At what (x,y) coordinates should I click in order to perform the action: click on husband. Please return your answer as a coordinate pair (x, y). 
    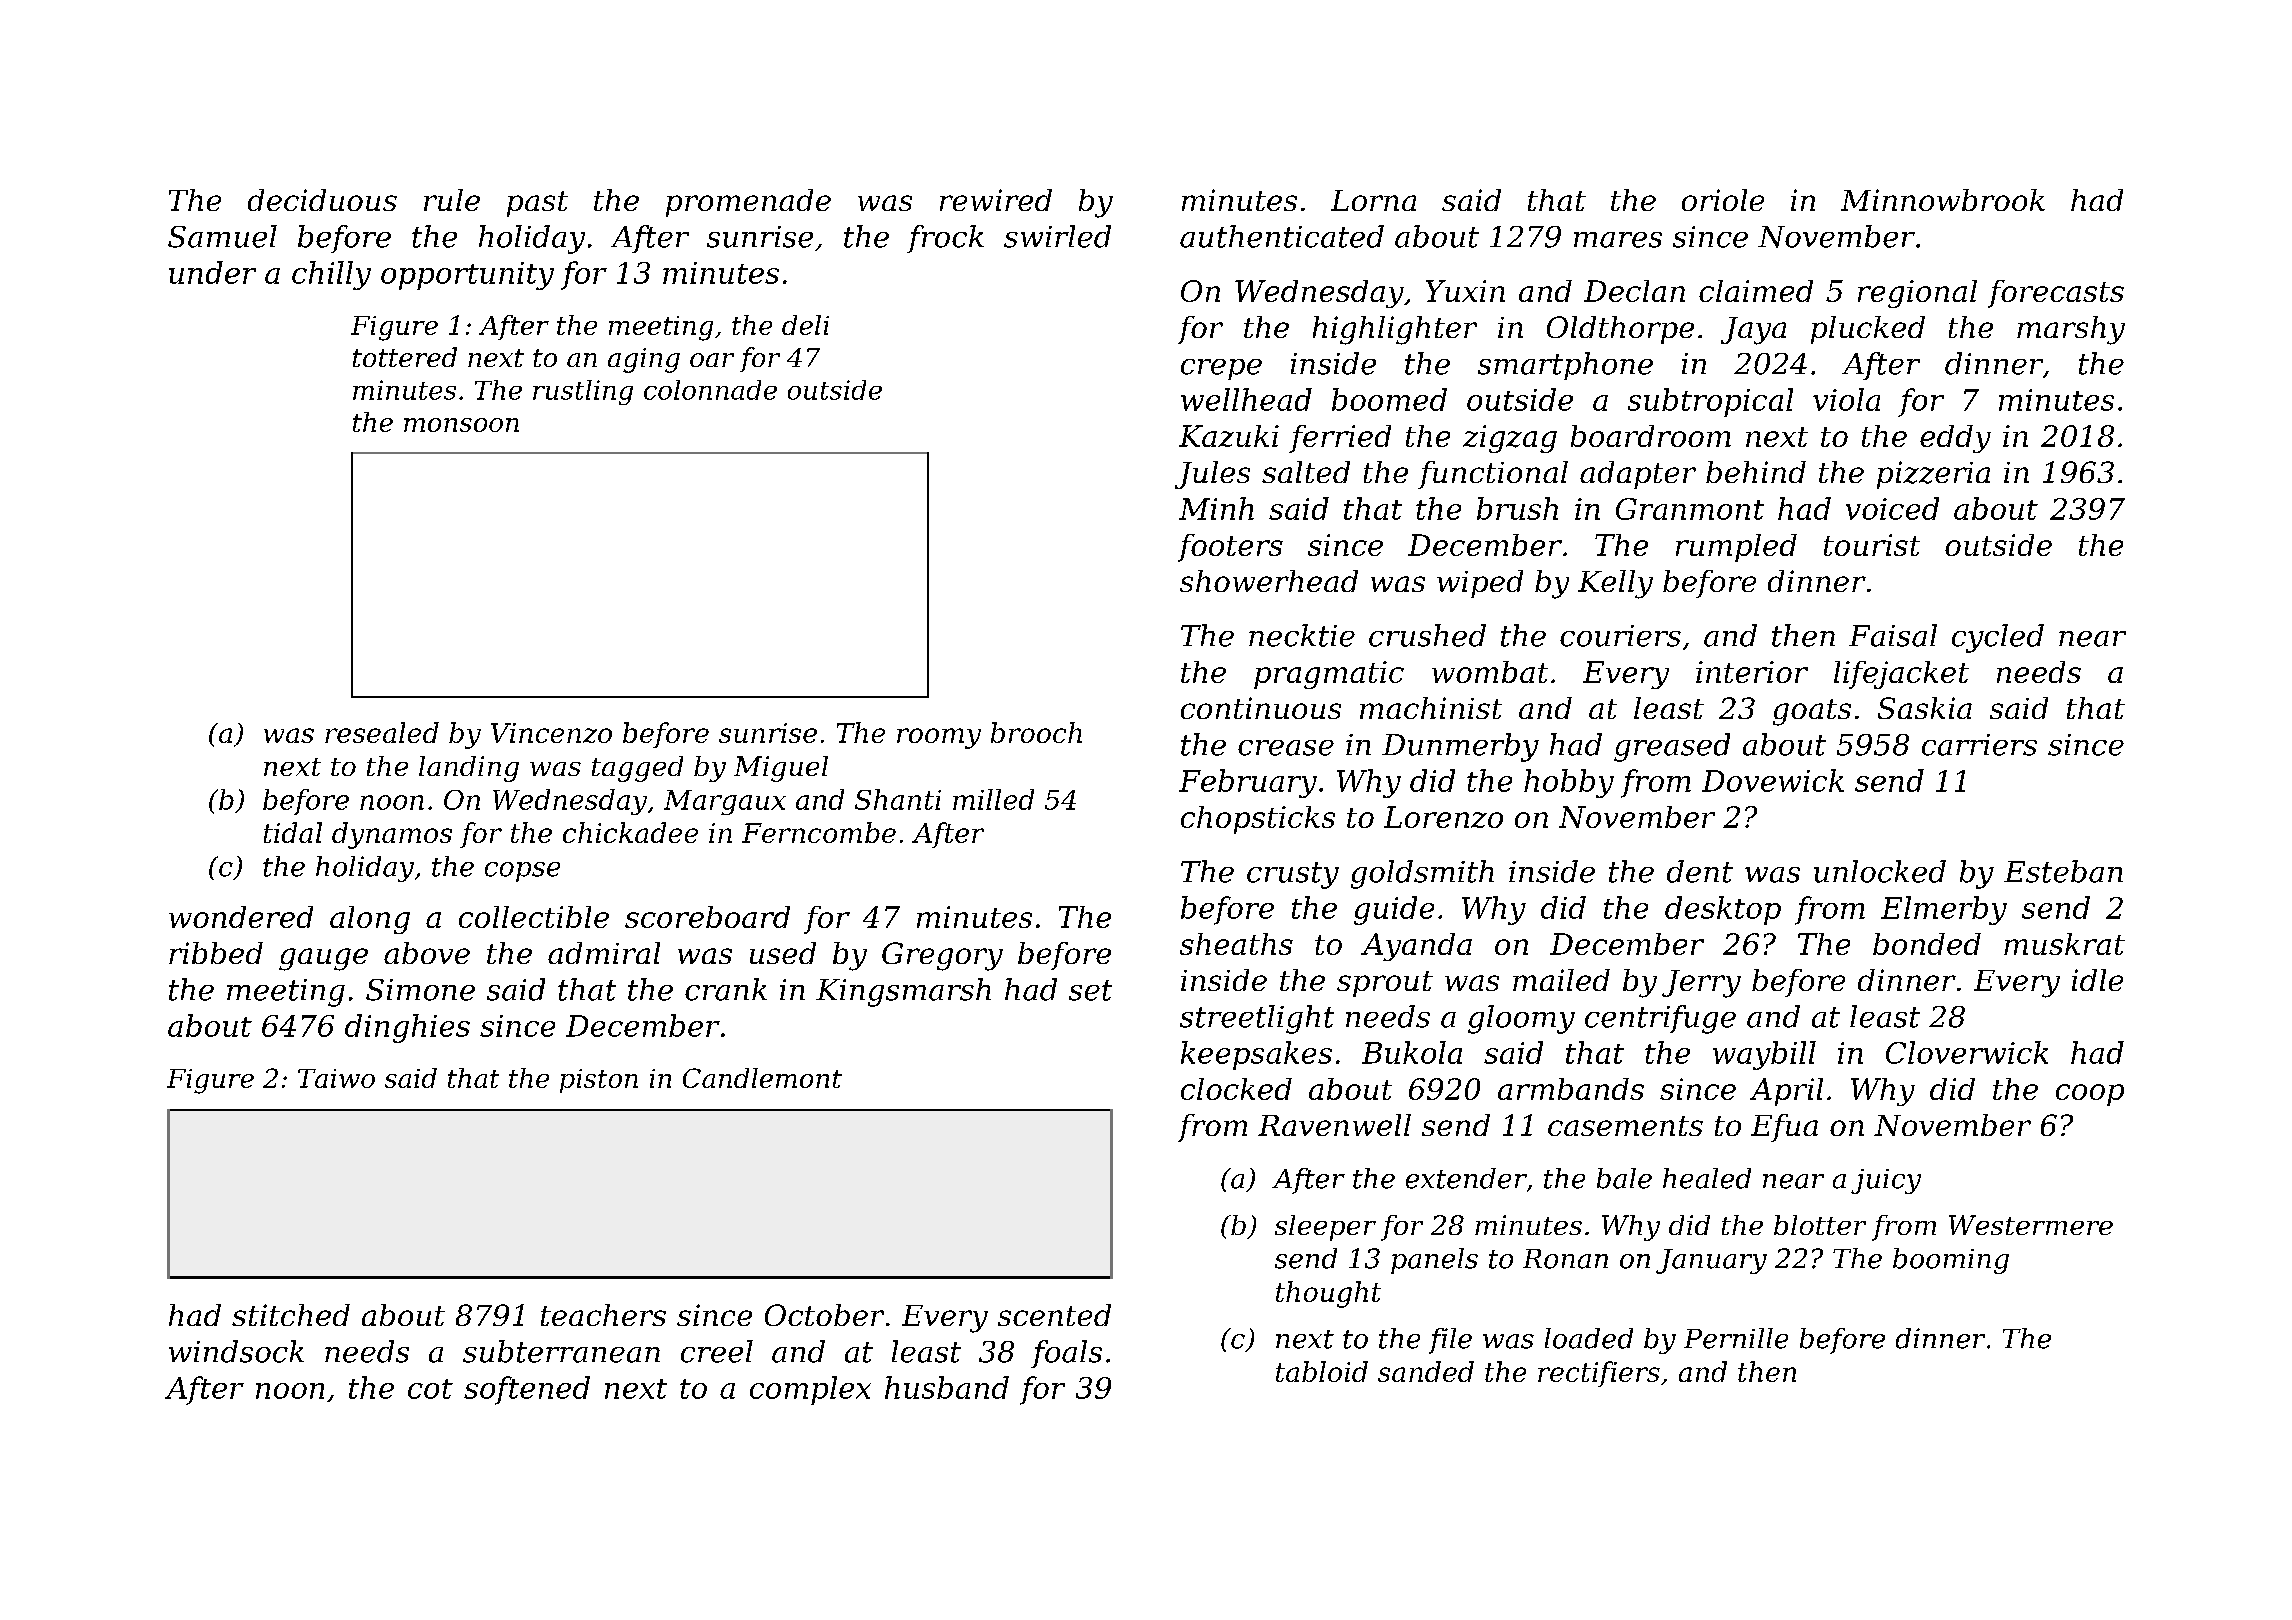
    Looking at the image, I should click on (947, 1387).
